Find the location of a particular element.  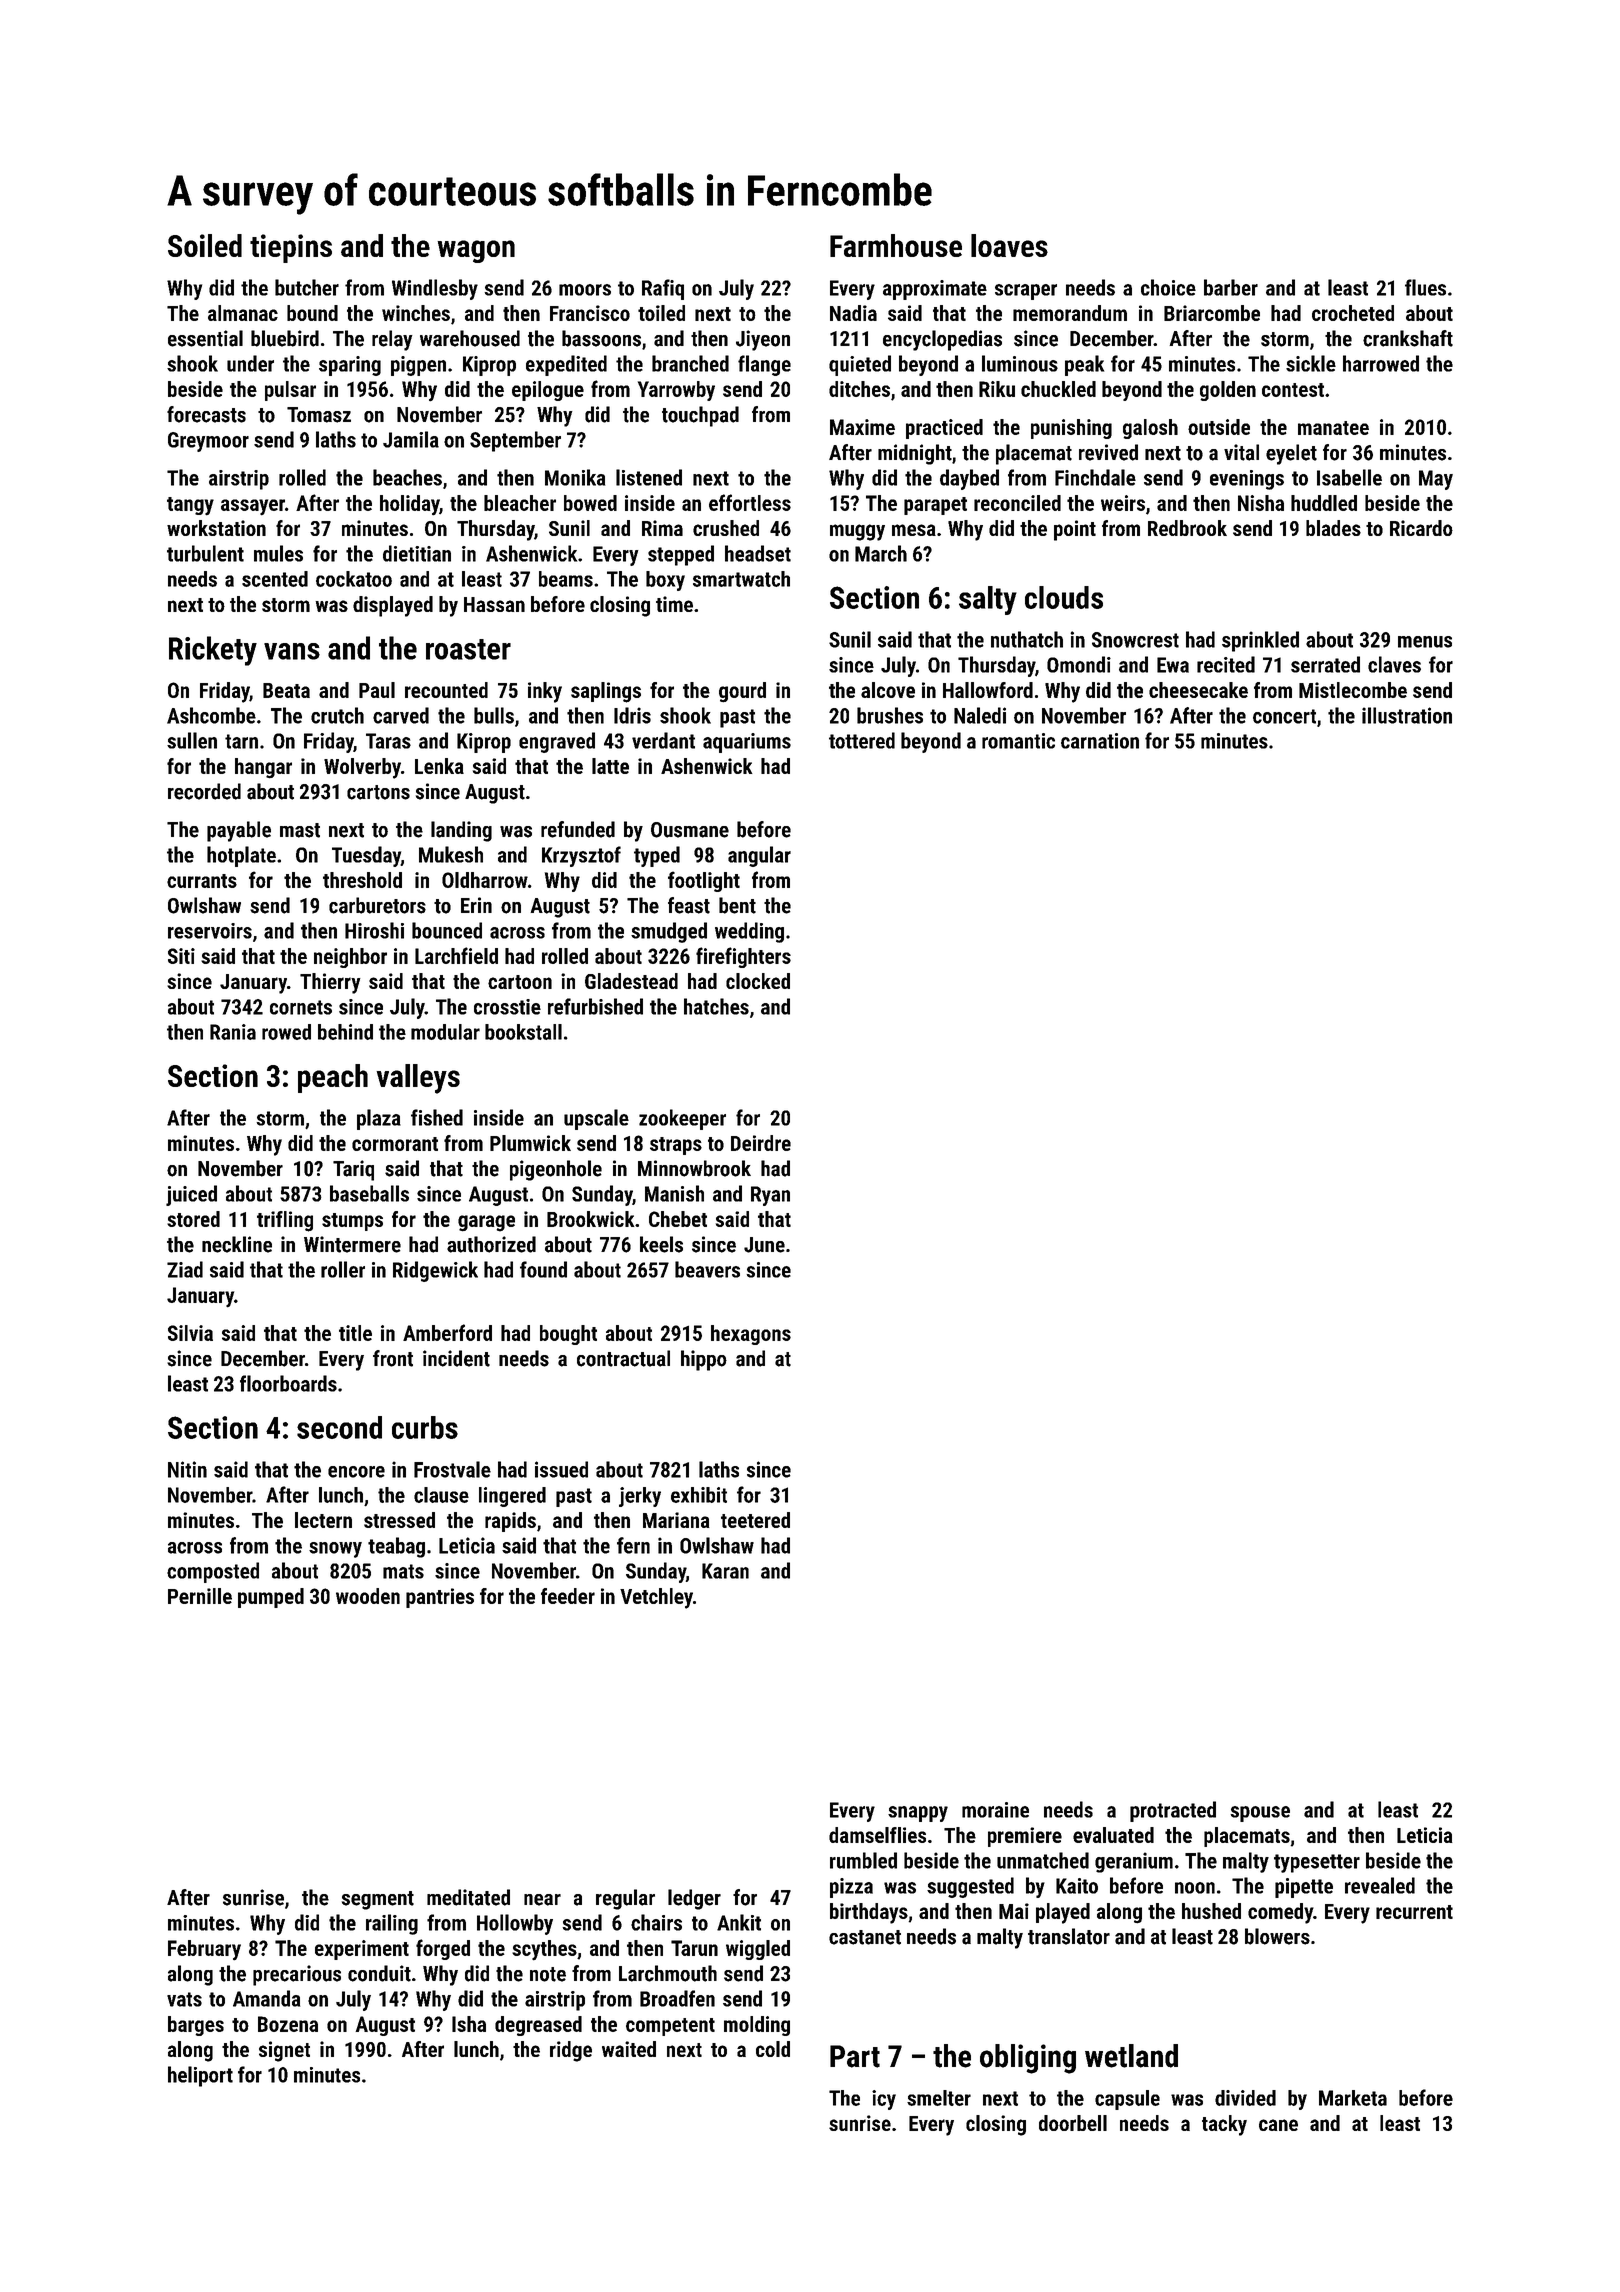

teetered is located at coordinates (755, 1520).
